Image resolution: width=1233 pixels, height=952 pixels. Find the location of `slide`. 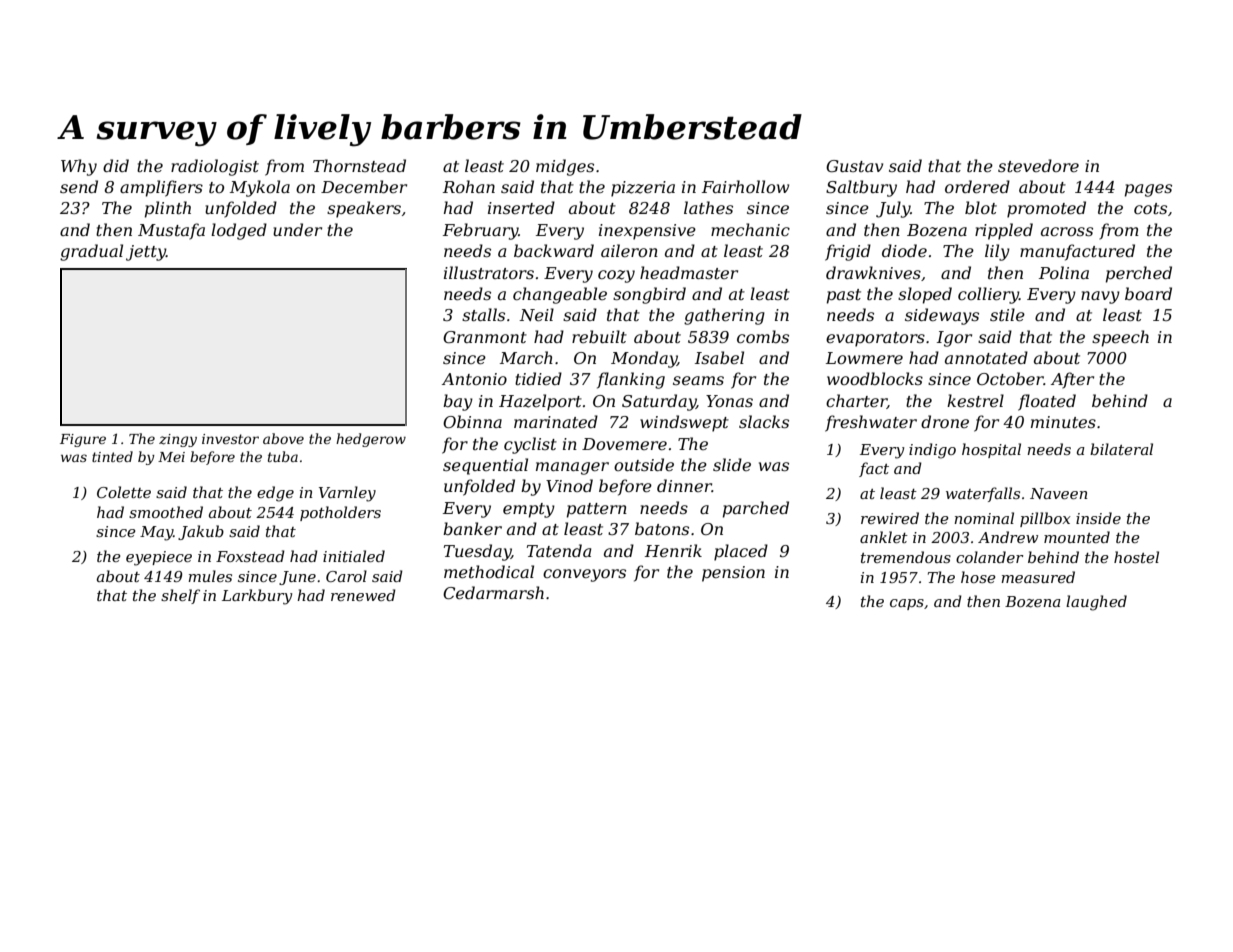

slide is located at coordinates (732, 464).
